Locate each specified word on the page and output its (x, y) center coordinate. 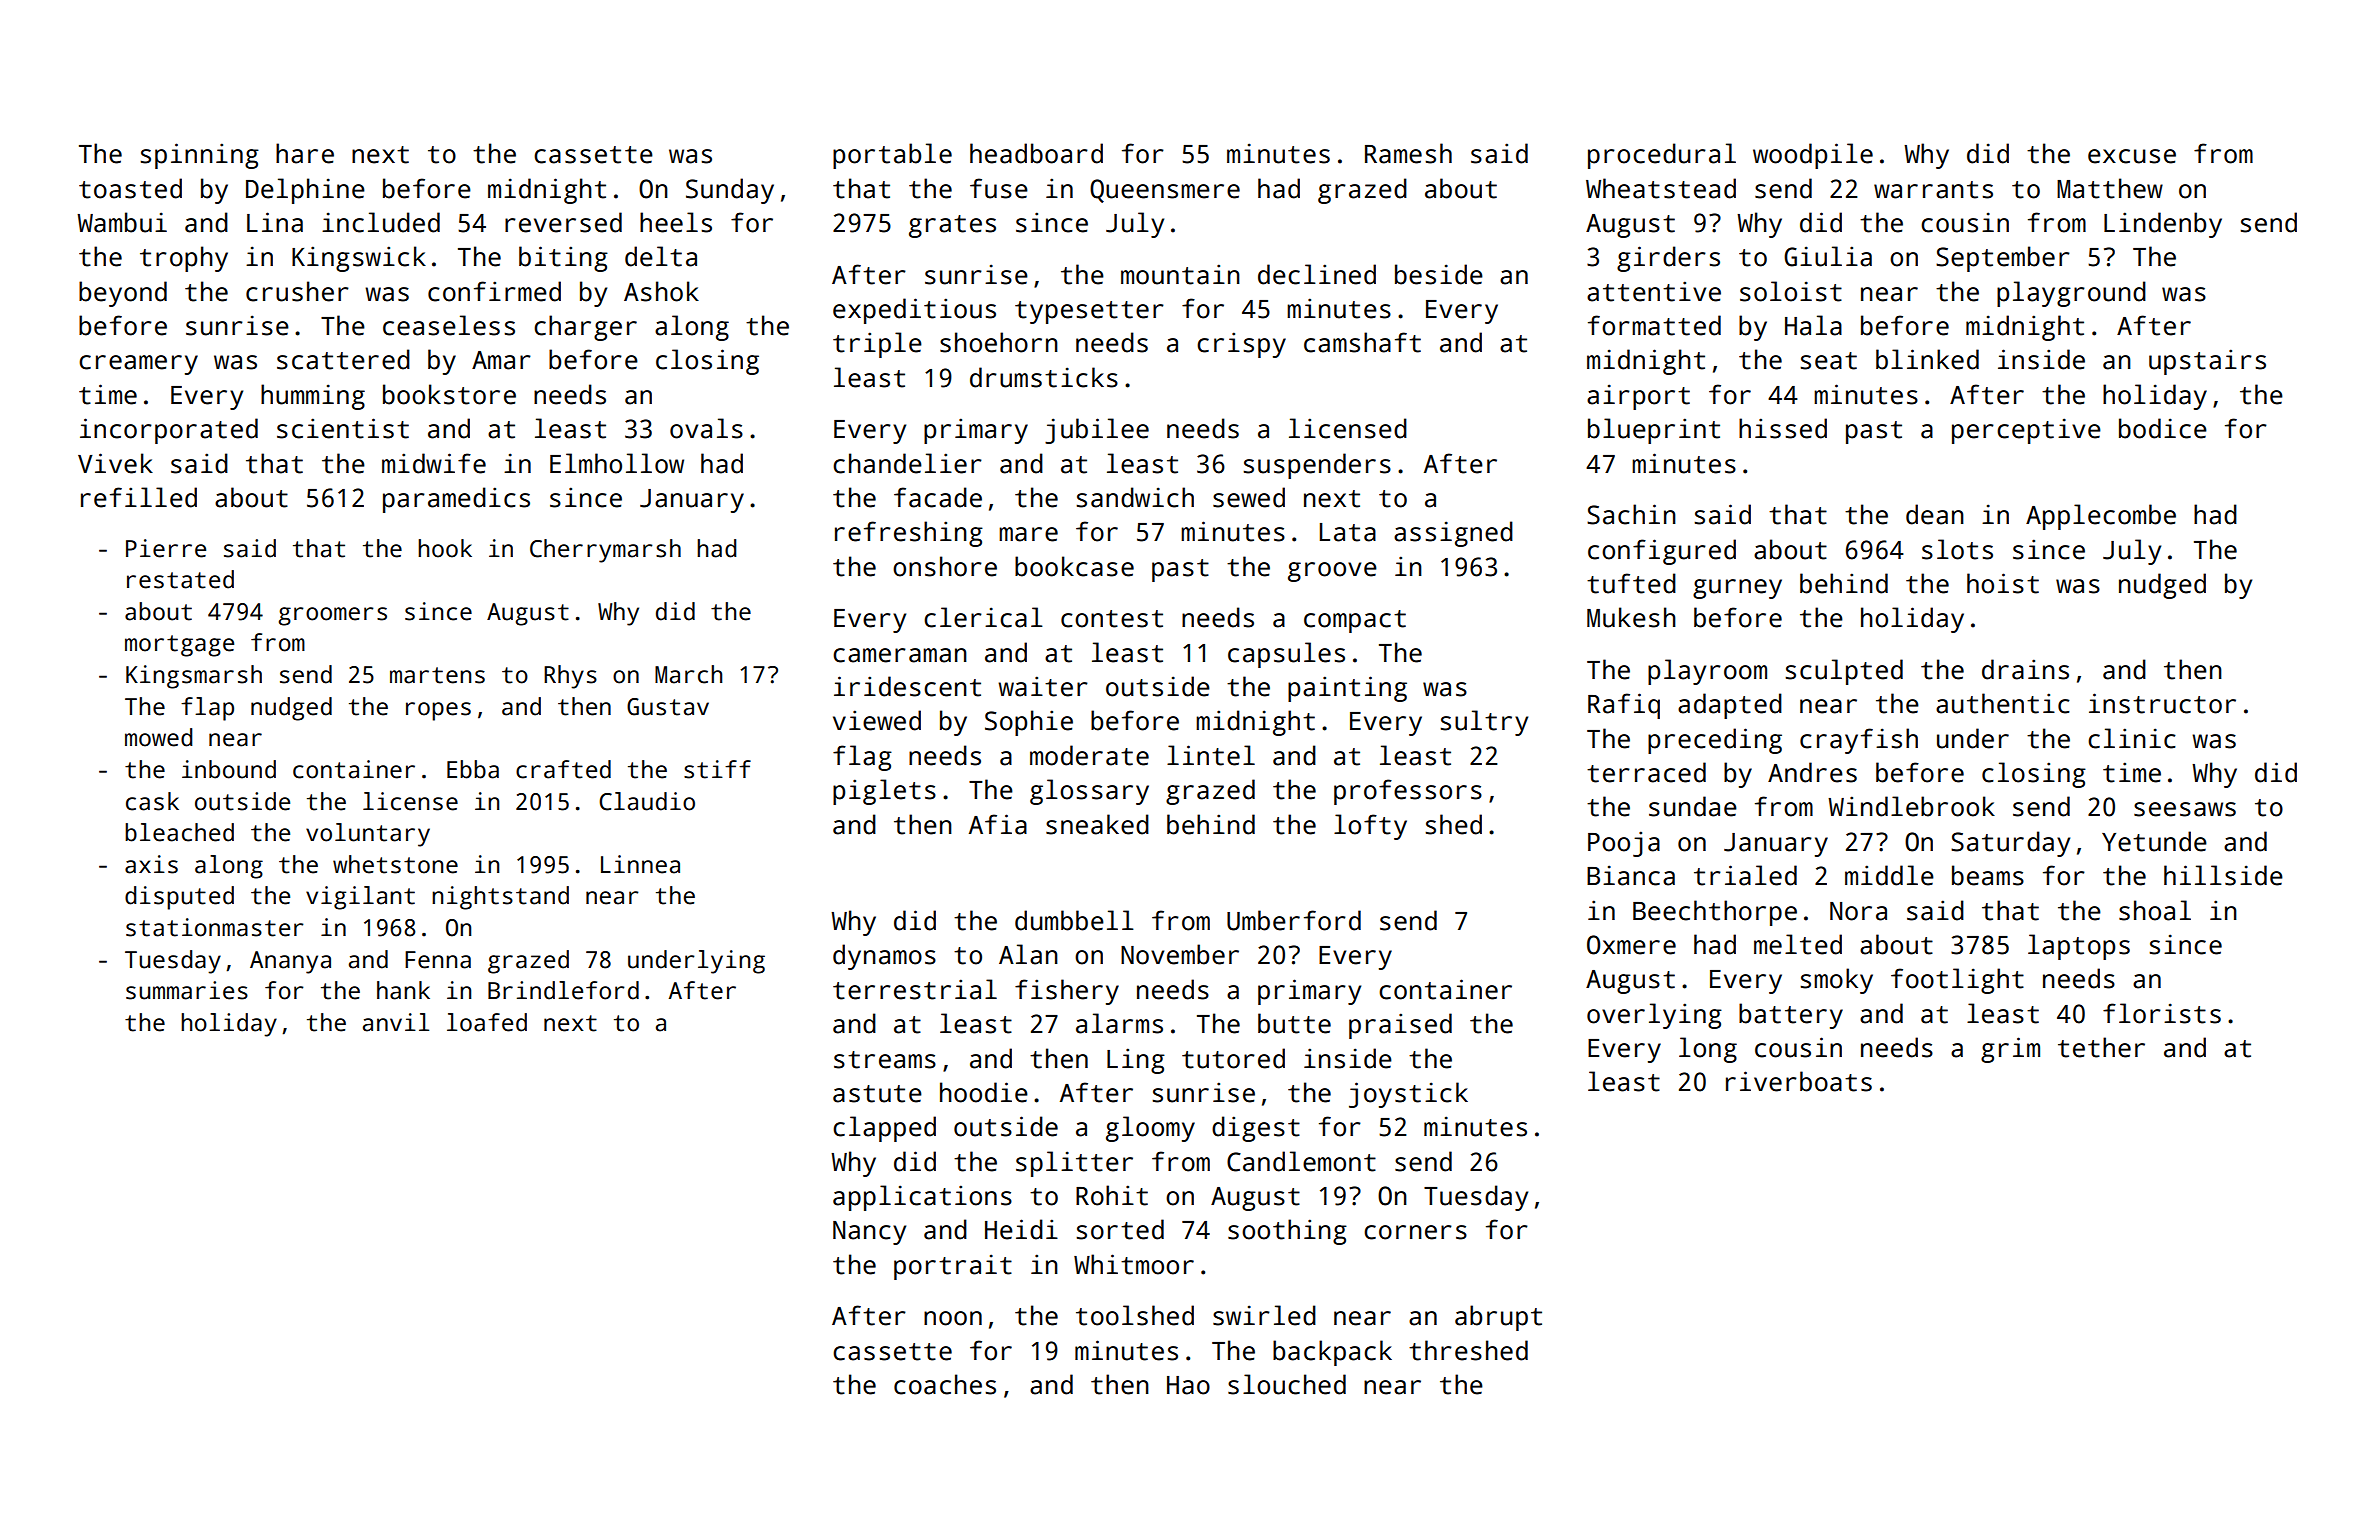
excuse (2132, 156)
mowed (158, 737)
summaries (187, 990)
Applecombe (2101, 517)
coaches (945, 1384)
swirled (1264, 1315)
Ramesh (1408, 153)
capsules (1286, 655)
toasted (130, 188)
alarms (1119, 1023)
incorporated (169, 431)
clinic (2132, 738)
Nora (1858, 911)
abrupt (1498, 1318)
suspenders (1317, 466)
